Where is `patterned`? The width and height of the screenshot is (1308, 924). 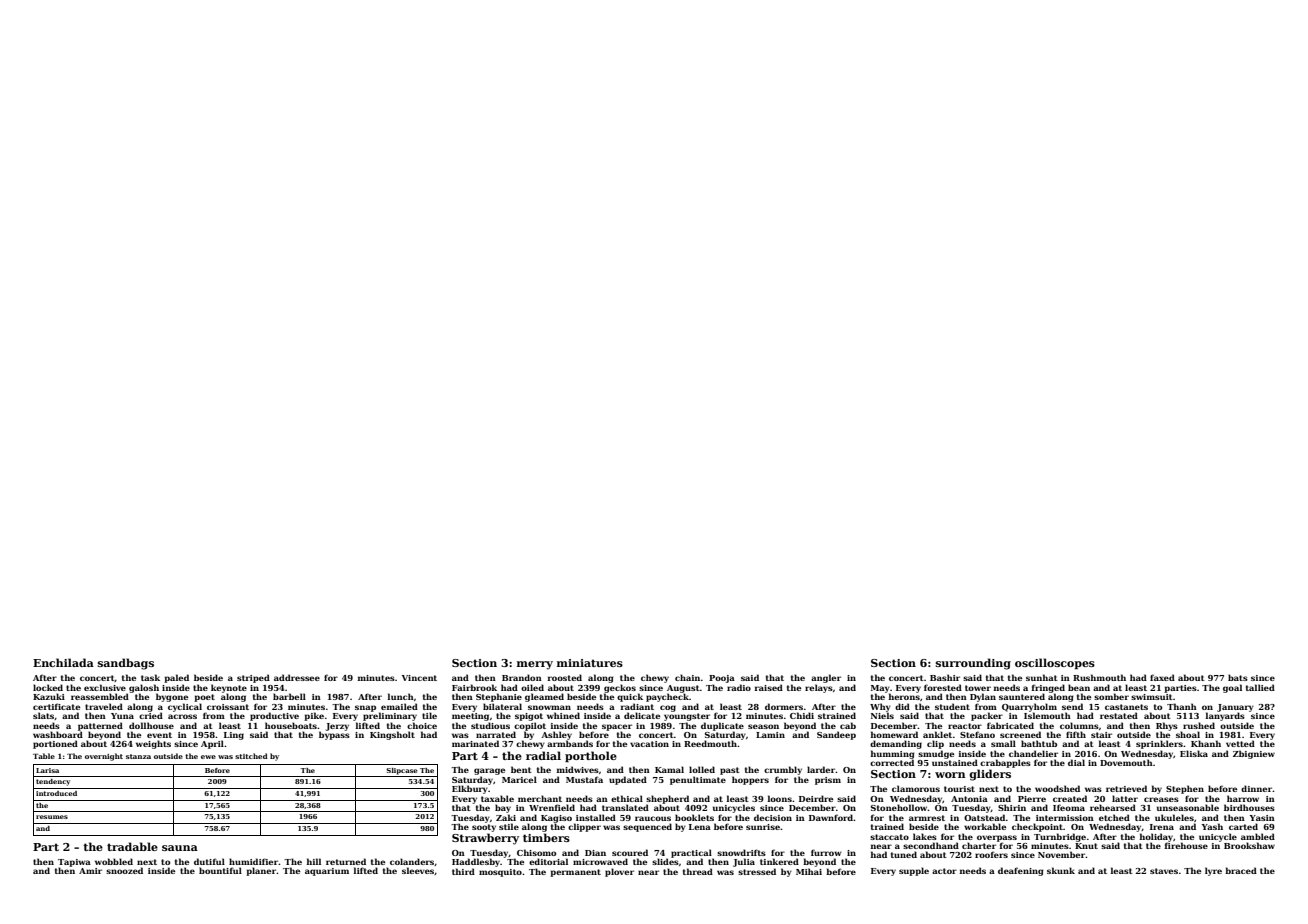 patterned is located at coordinates (100, 726).
